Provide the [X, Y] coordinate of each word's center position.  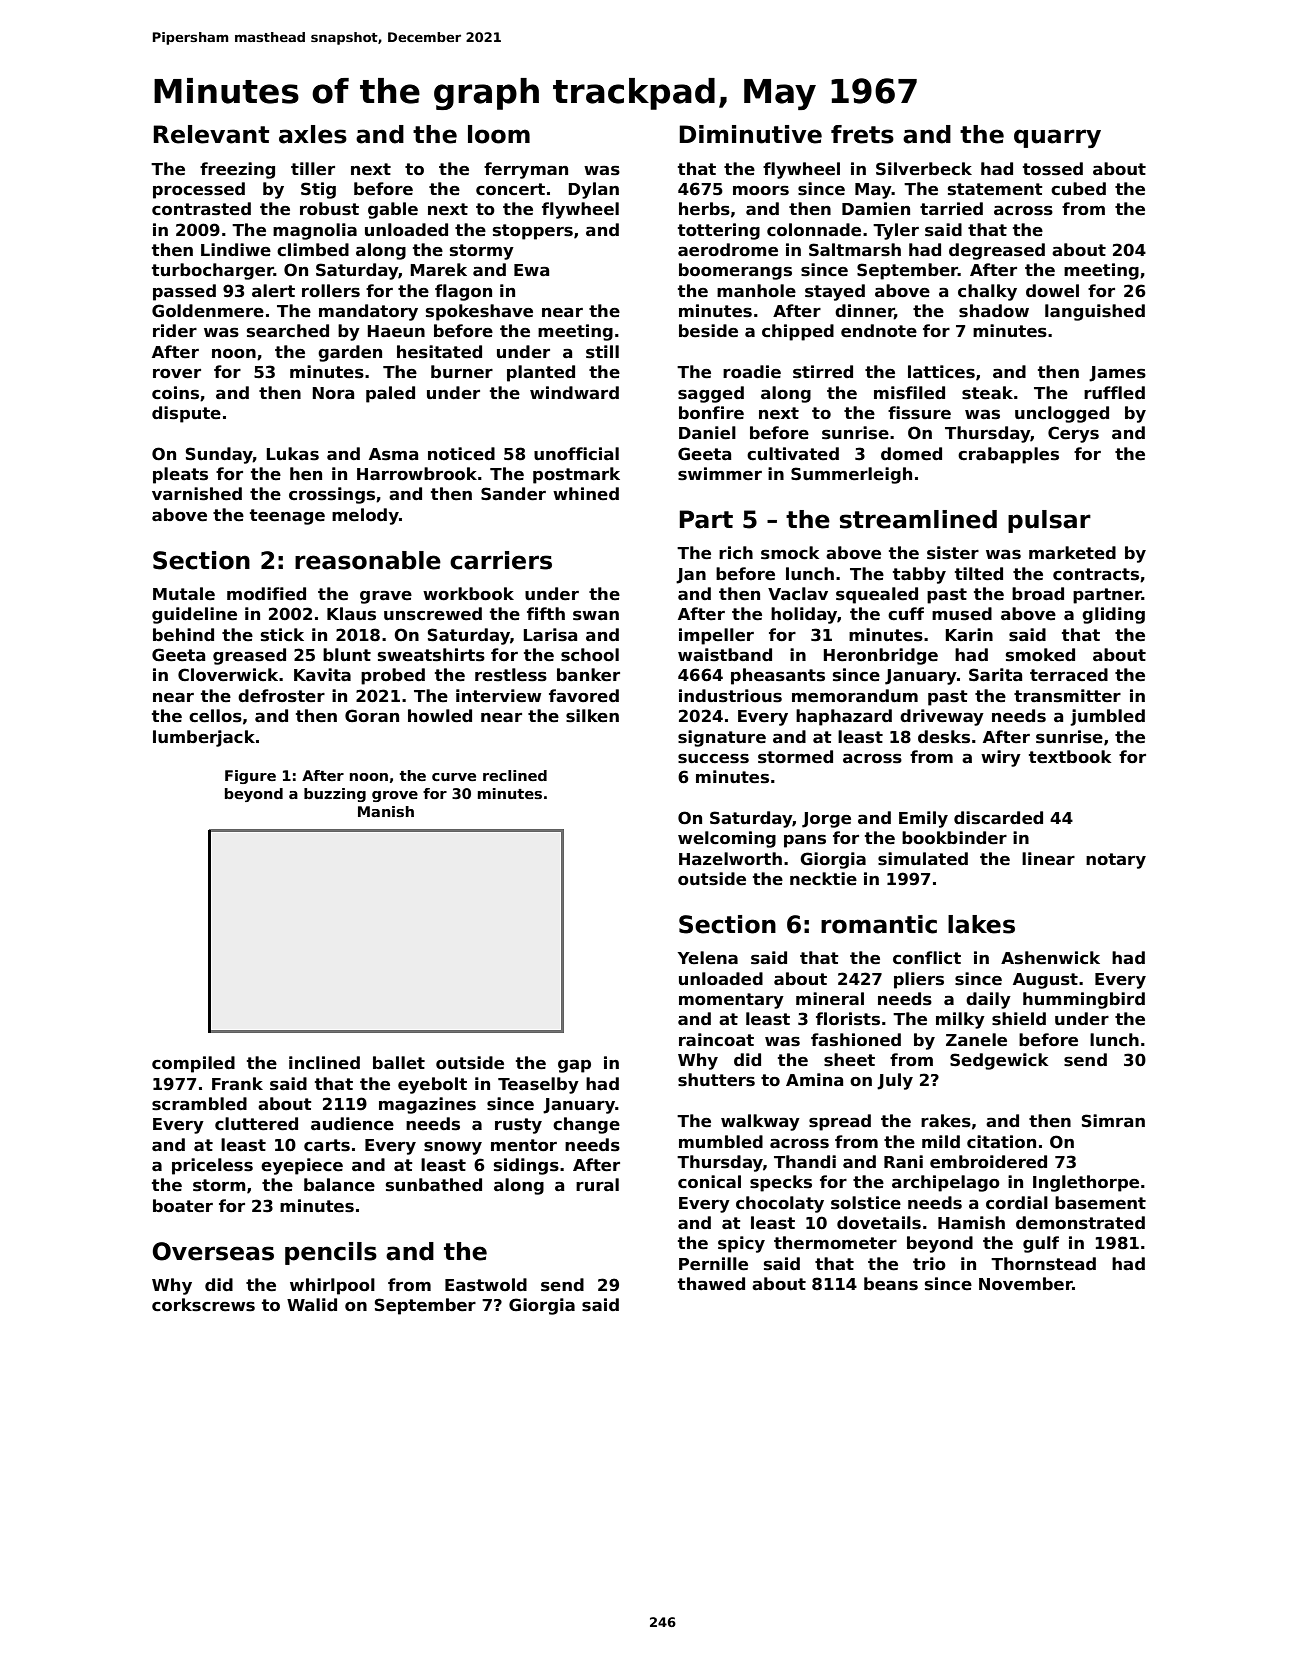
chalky [987, 292]
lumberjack [204, 738]
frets [862, 134]
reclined [515, 775]
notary [1116, 861]
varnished [197, 494]
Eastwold [486, 1285]
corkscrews [203, 1305]
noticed [461, 454]
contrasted [201, 209]
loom [499, 134]
